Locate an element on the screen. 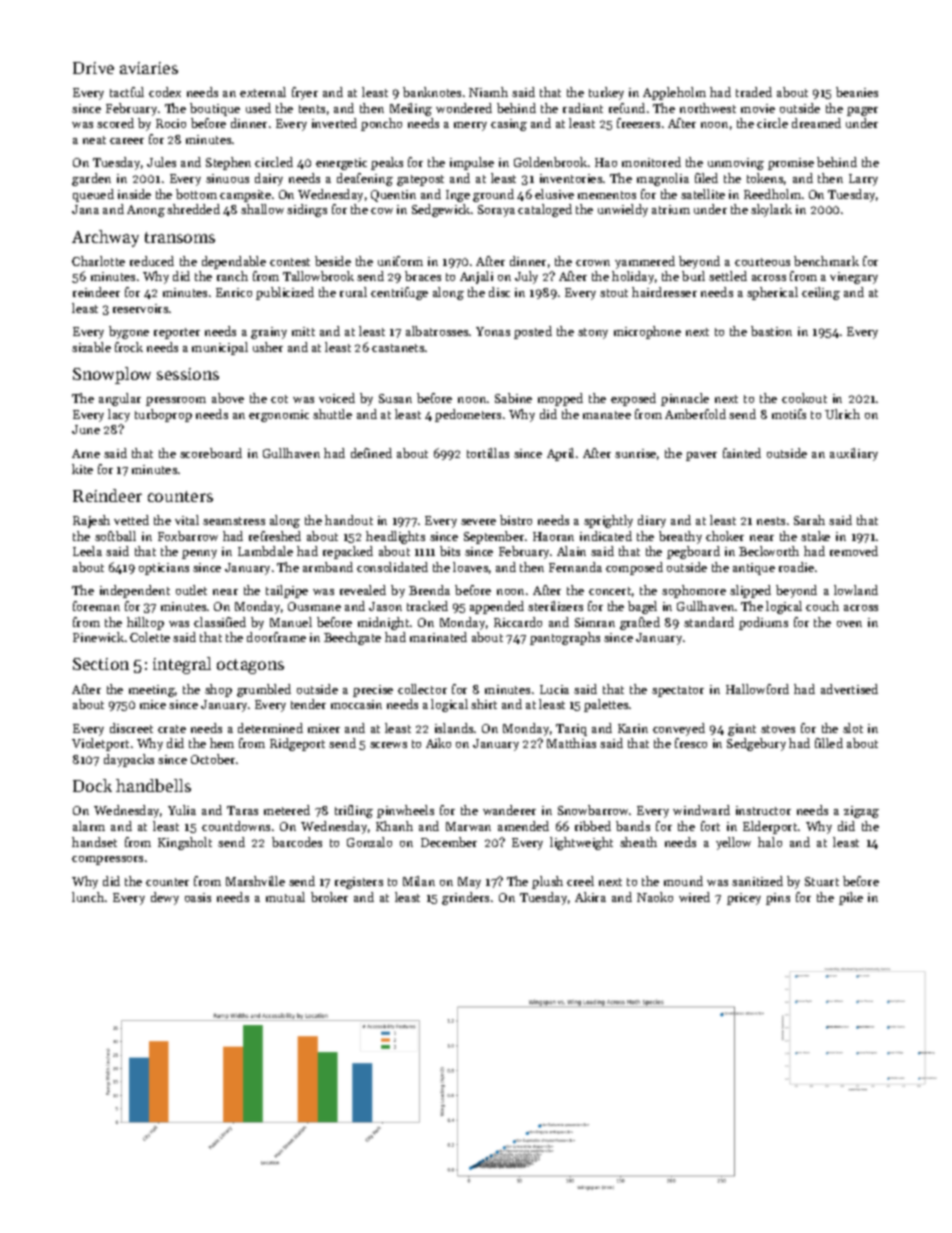 The width and height of the screenshot is (952, 1233). lunch is located at coordinates (88, 897).
